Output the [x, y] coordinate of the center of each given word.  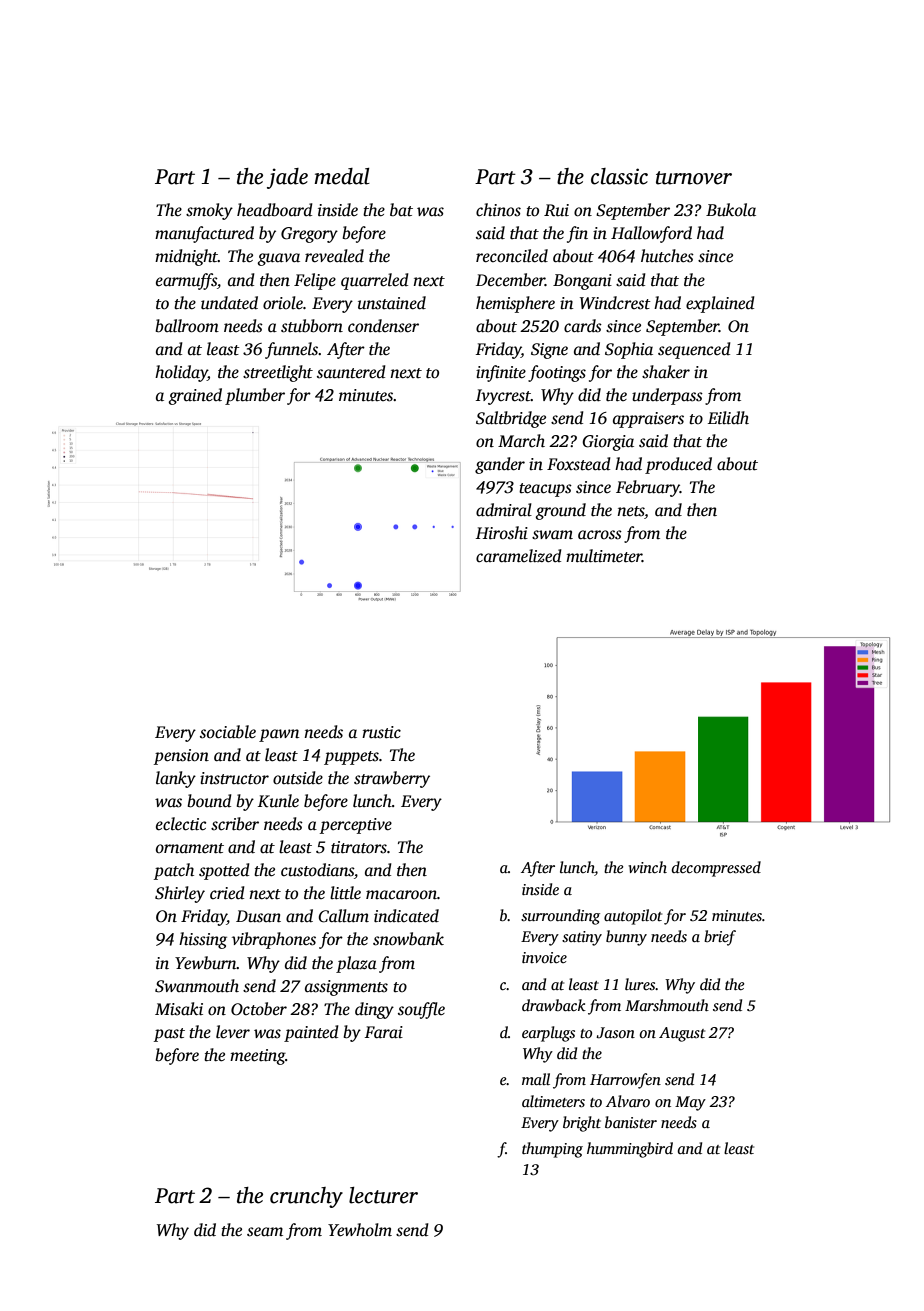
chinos [498, 210]
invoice [544, 957]
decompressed [716, 869]
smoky [209, 211]
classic [619, 176]
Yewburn [206, 963]
